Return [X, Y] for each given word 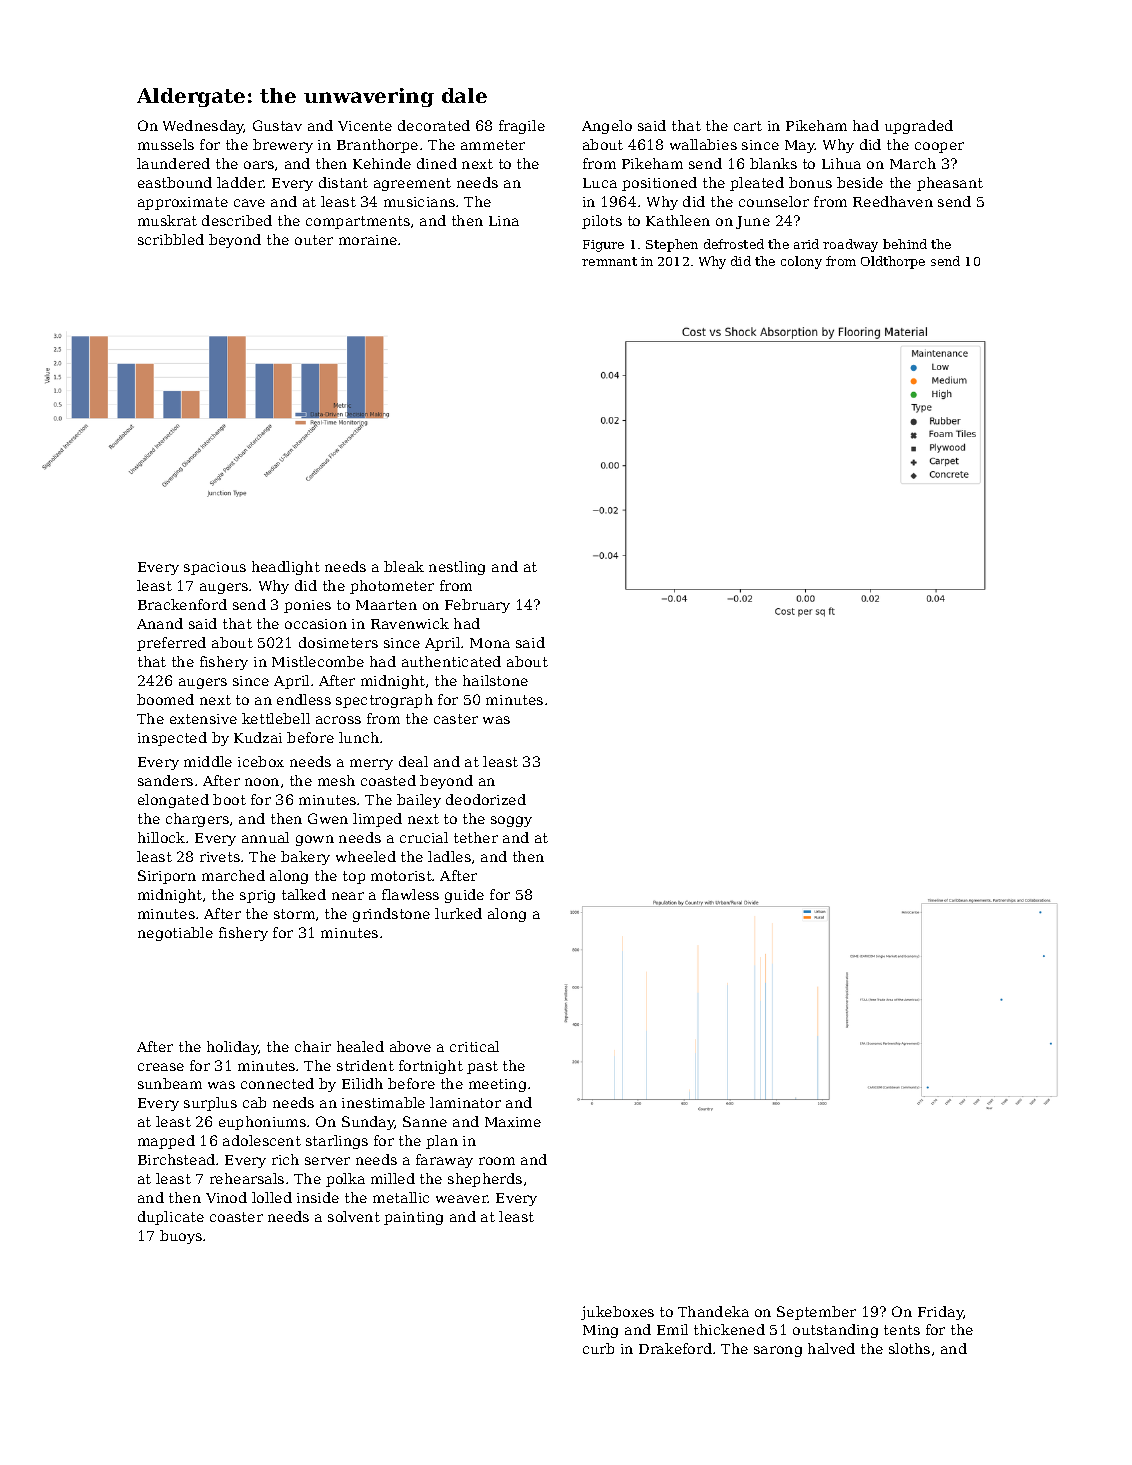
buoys [181, 1237]
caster [456, 719]
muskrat [167, 220]
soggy [511, 821]
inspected [172, 739]
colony [801, 262]
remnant [609, 261]
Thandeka [713, 1311]
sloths [909, 1348]
